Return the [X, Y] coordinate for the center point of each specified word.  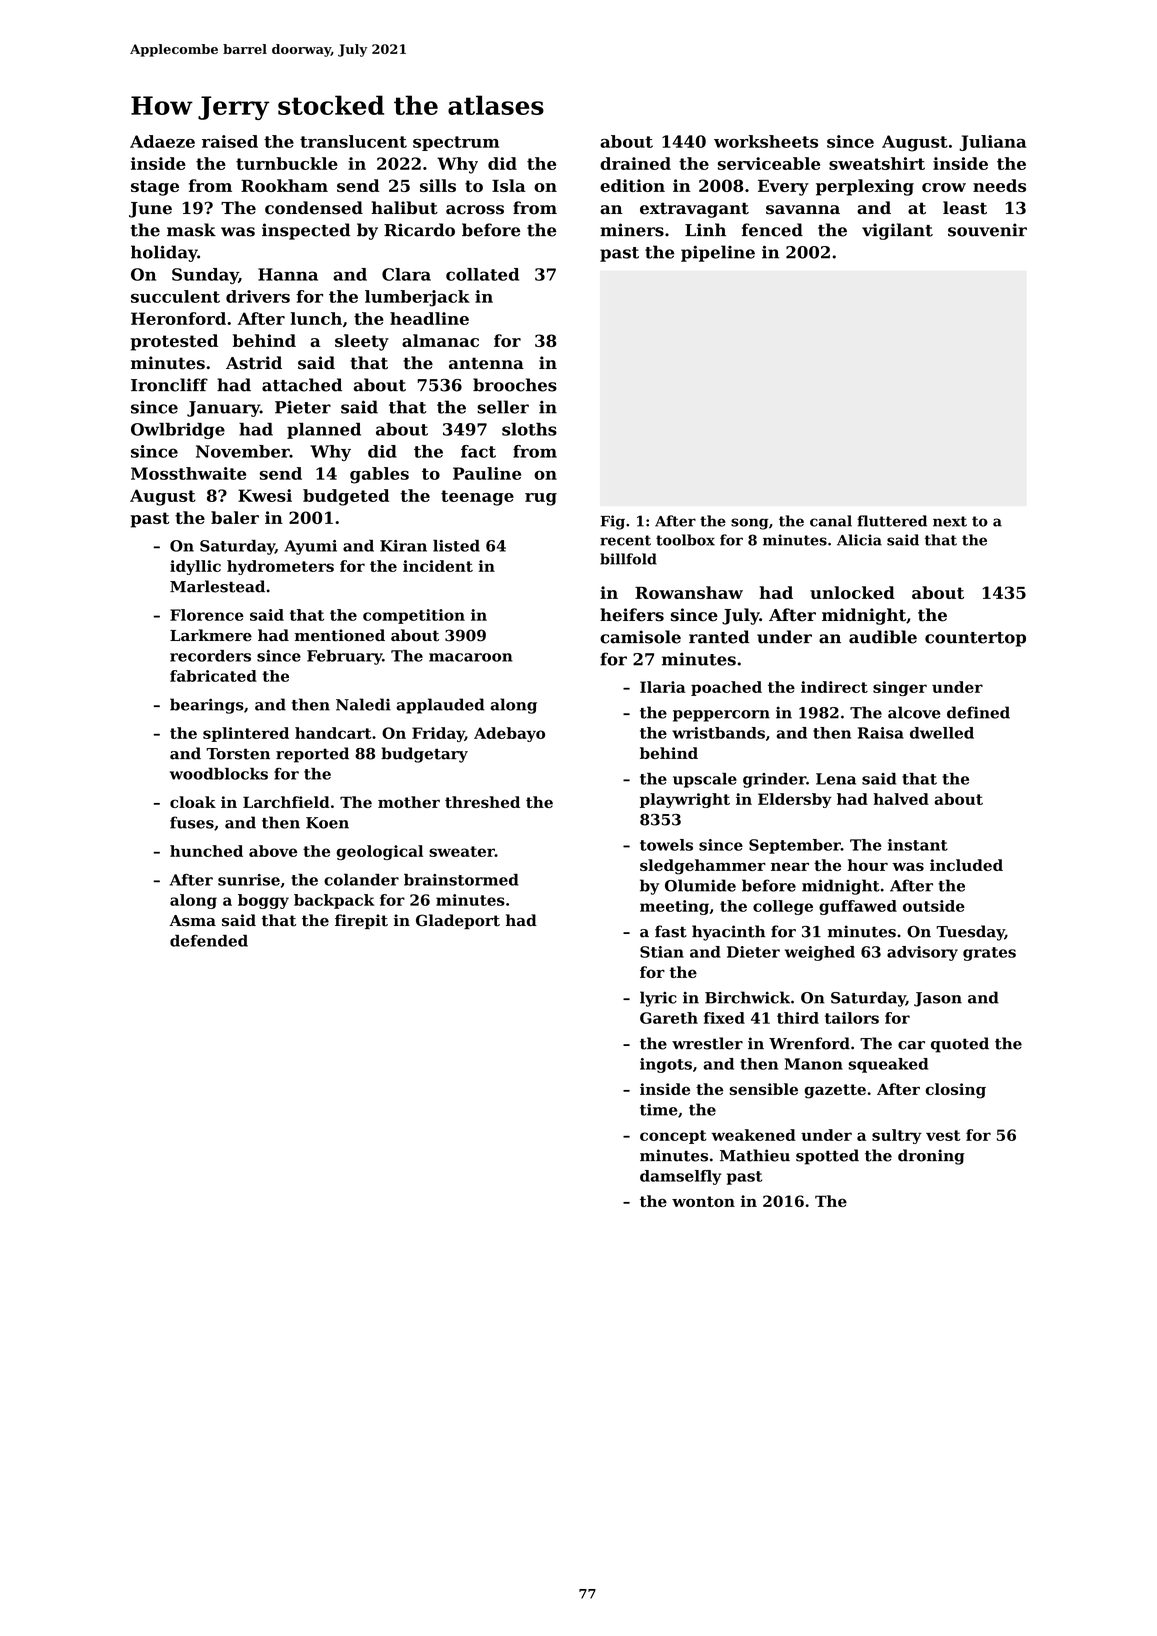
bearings [207, 706]
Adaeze [162, 141]
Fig [613, 522]
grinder [774, 780]
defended [209, 940]
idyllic [195, 567]
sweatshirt [877, 163]
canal [831, 521]
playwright [685, 800]
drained [635, 163]
